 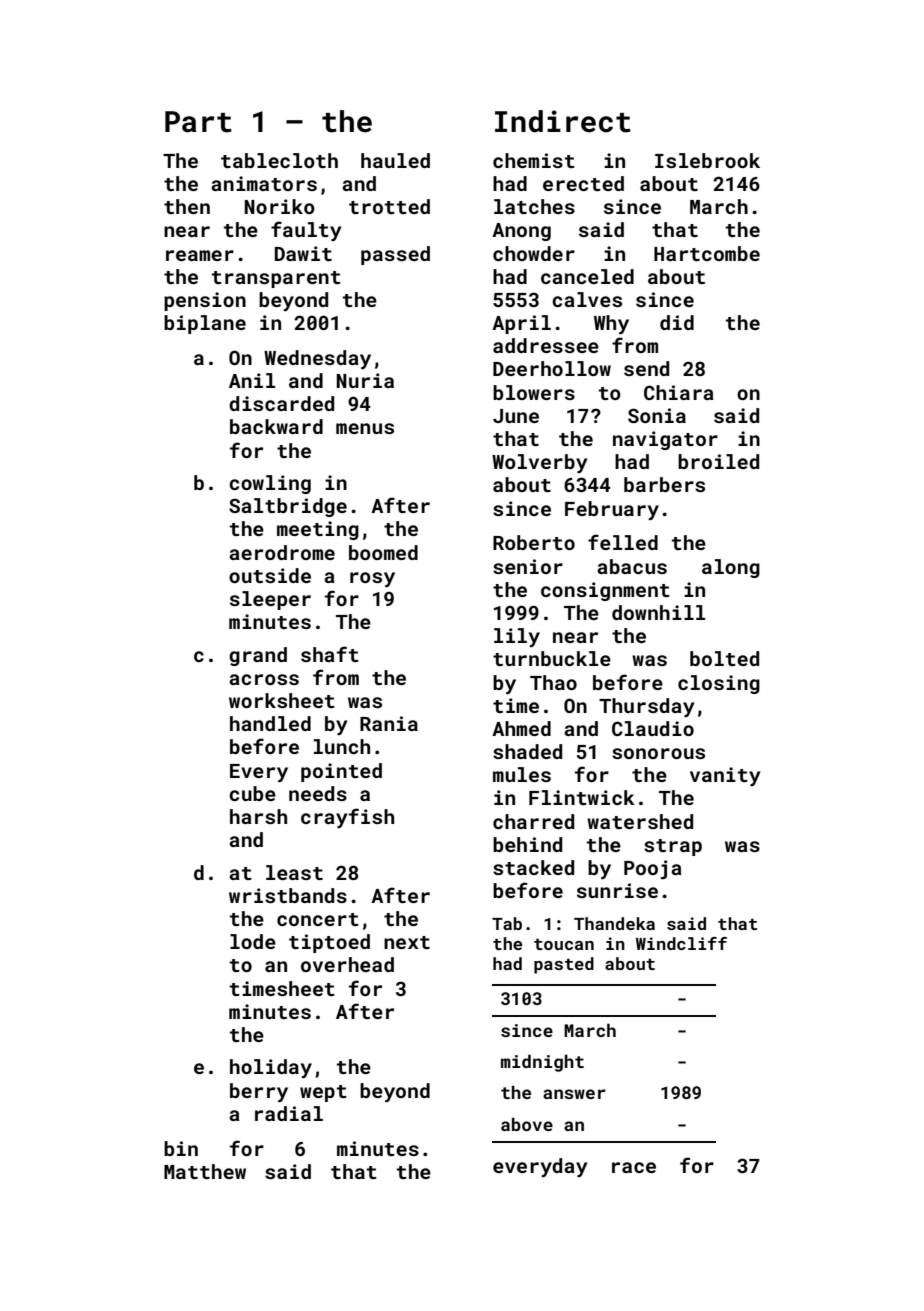 What do you see at coordinates (187, 206) in the screenshot?
I see `then` at bounding box center [187, 206].
